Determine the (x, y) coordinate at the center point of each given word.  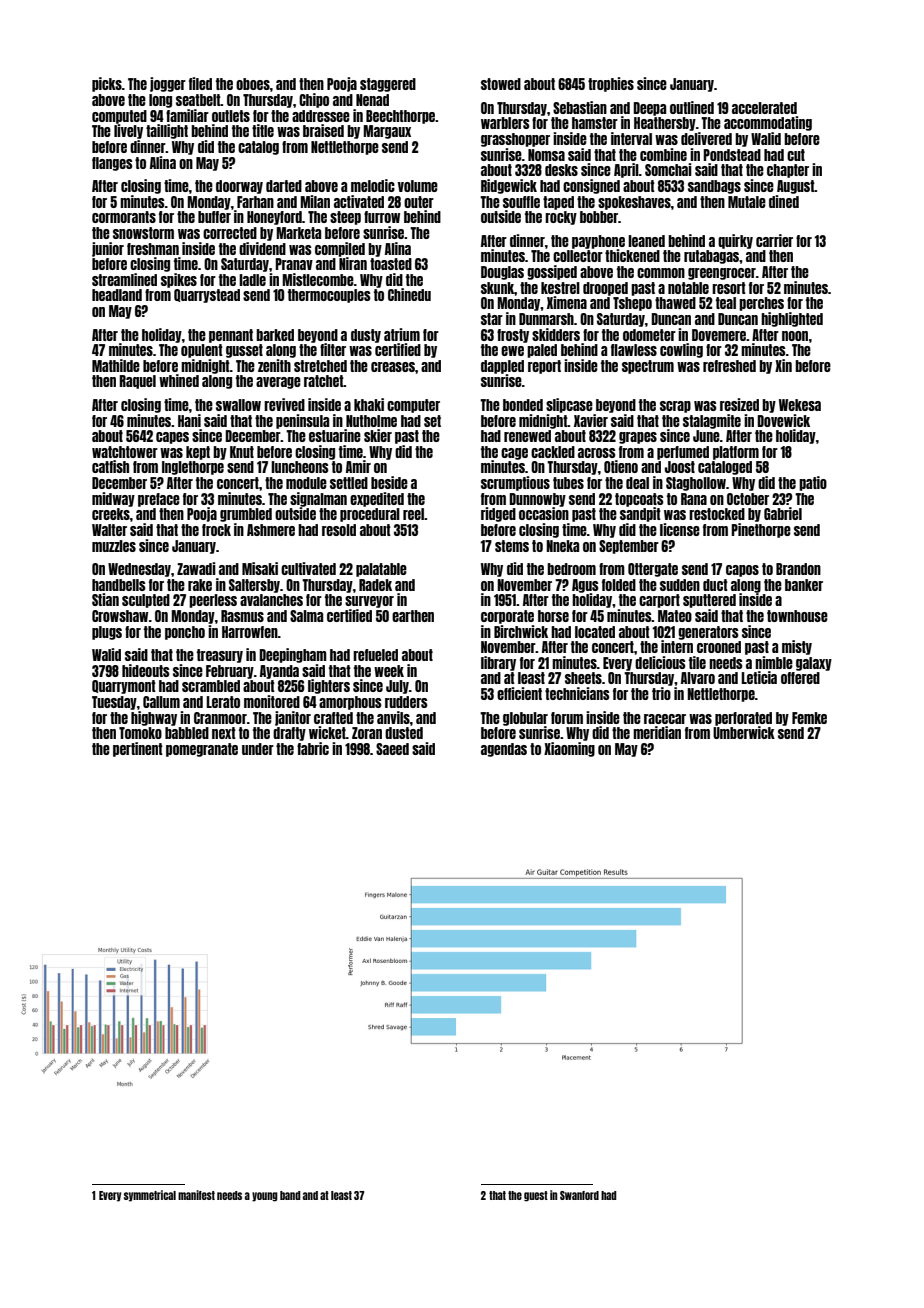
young (265, 1197)
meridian (657, 732)
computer (413, 406)
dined (784, 201)
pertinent (138, 749)
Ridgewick (509, 186)
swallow (238, 405)
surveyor (369, 602)
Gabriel (783, 513)
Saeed (392, 749)
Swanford (579, 1195)
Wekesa (800, 405)
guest (536, 1196)
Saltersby (254, 586)
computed (119, 117)
